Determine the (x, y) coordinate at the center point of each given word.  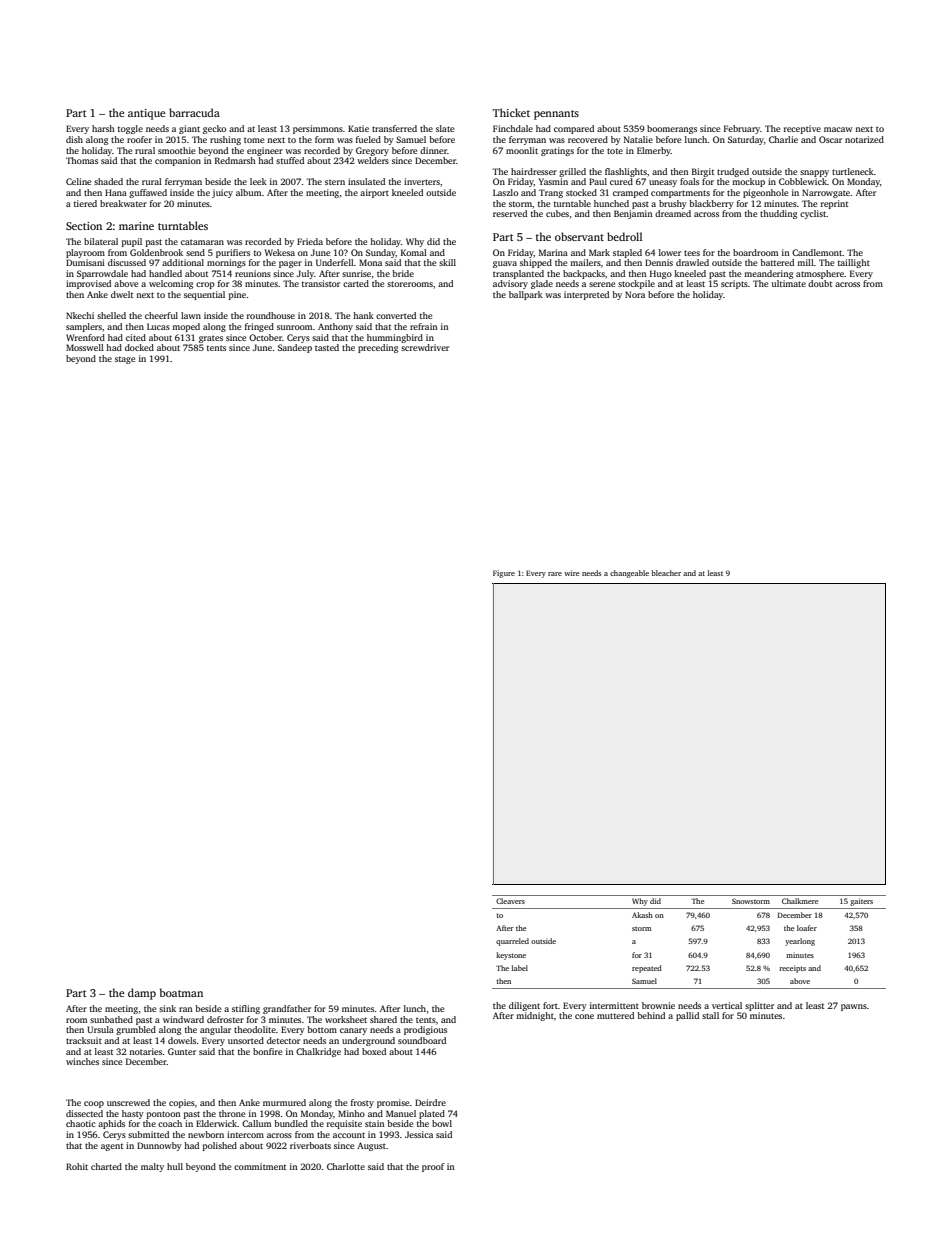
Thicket (511, 112)
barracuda (194, 112)
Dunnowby (159, 1146)
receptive (802, 129)
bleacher (666, 573)
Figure (504, 574)
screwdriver (425, 347)
